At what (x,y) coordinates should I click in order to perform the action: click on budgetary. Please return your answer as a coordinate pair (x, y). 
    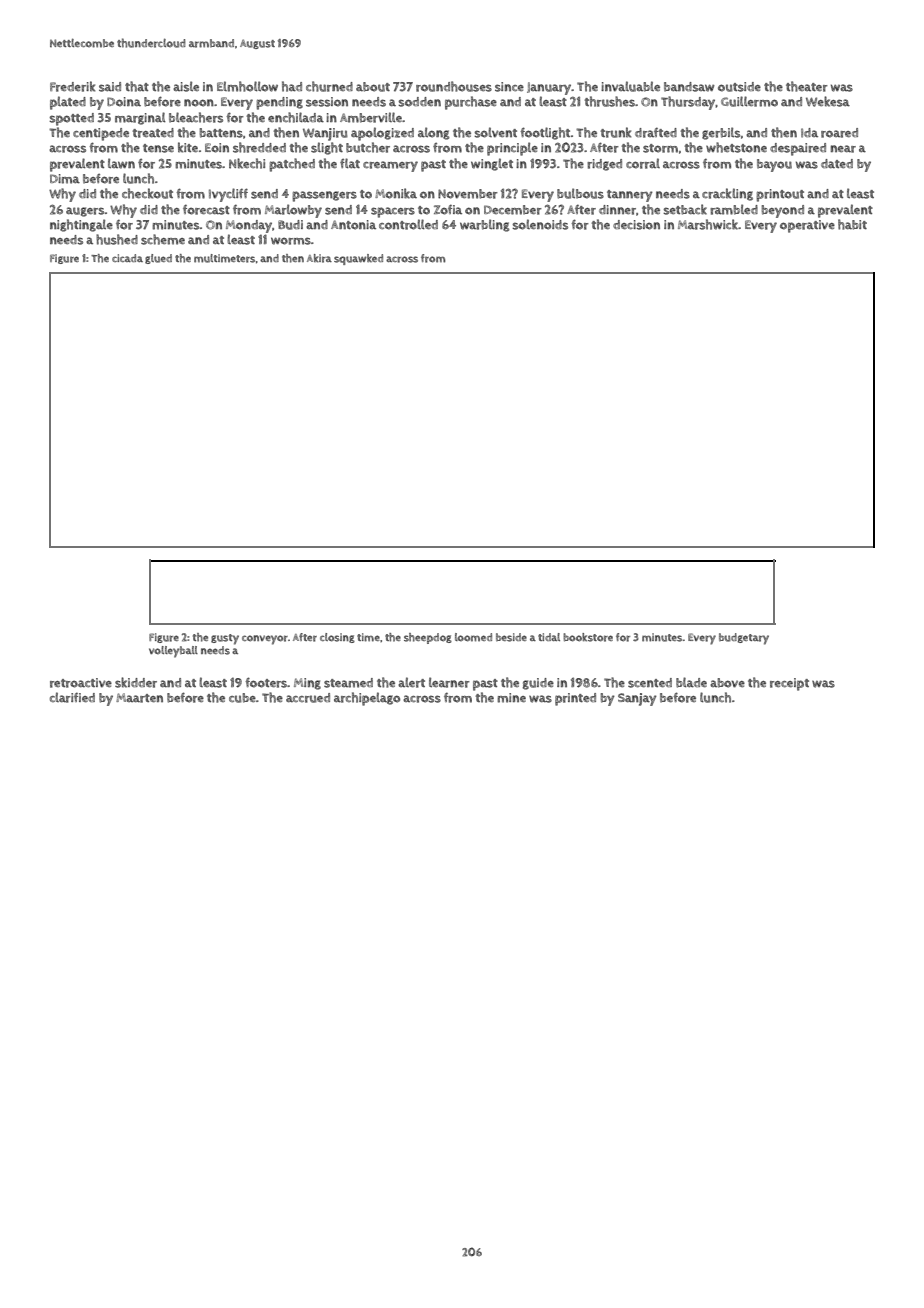
    Looking at the image, I should click on (744, 639).
